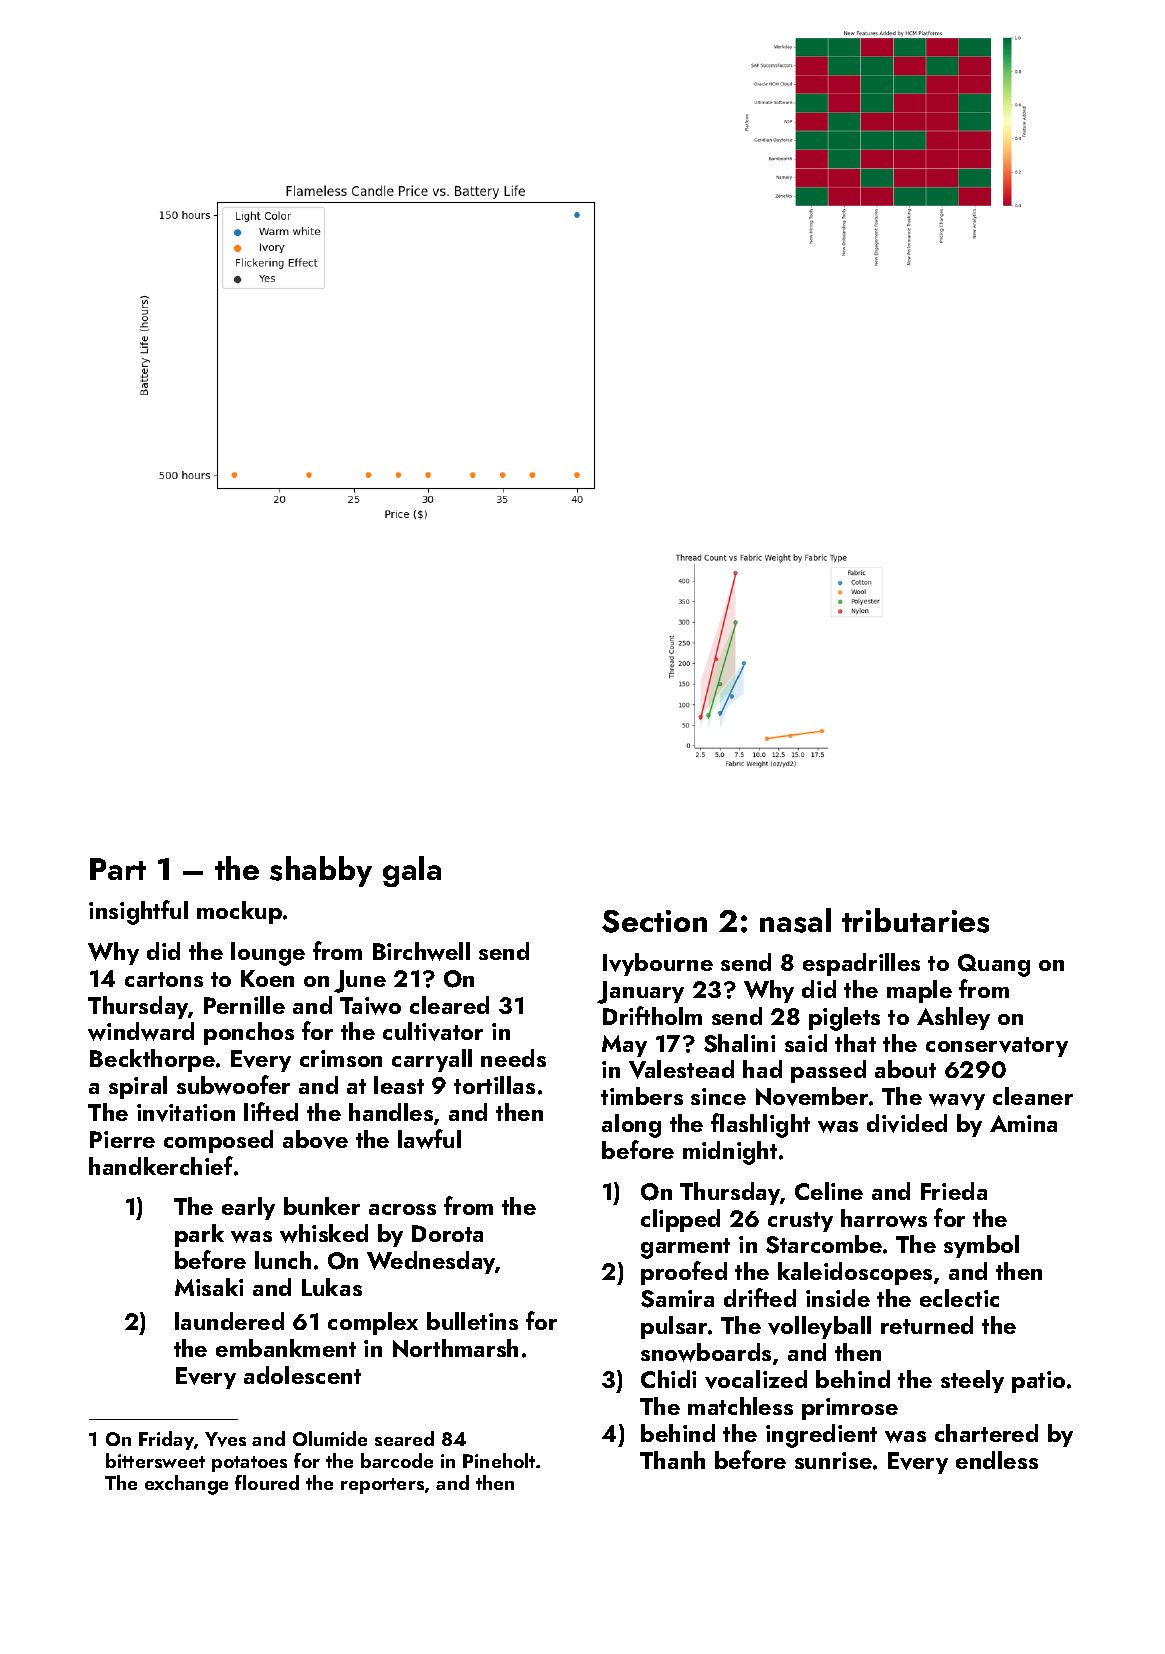  What do you see at coordinates (668, 1379) in the screenshot?
I see `Chidi` at bounding box center [668, 1379].
